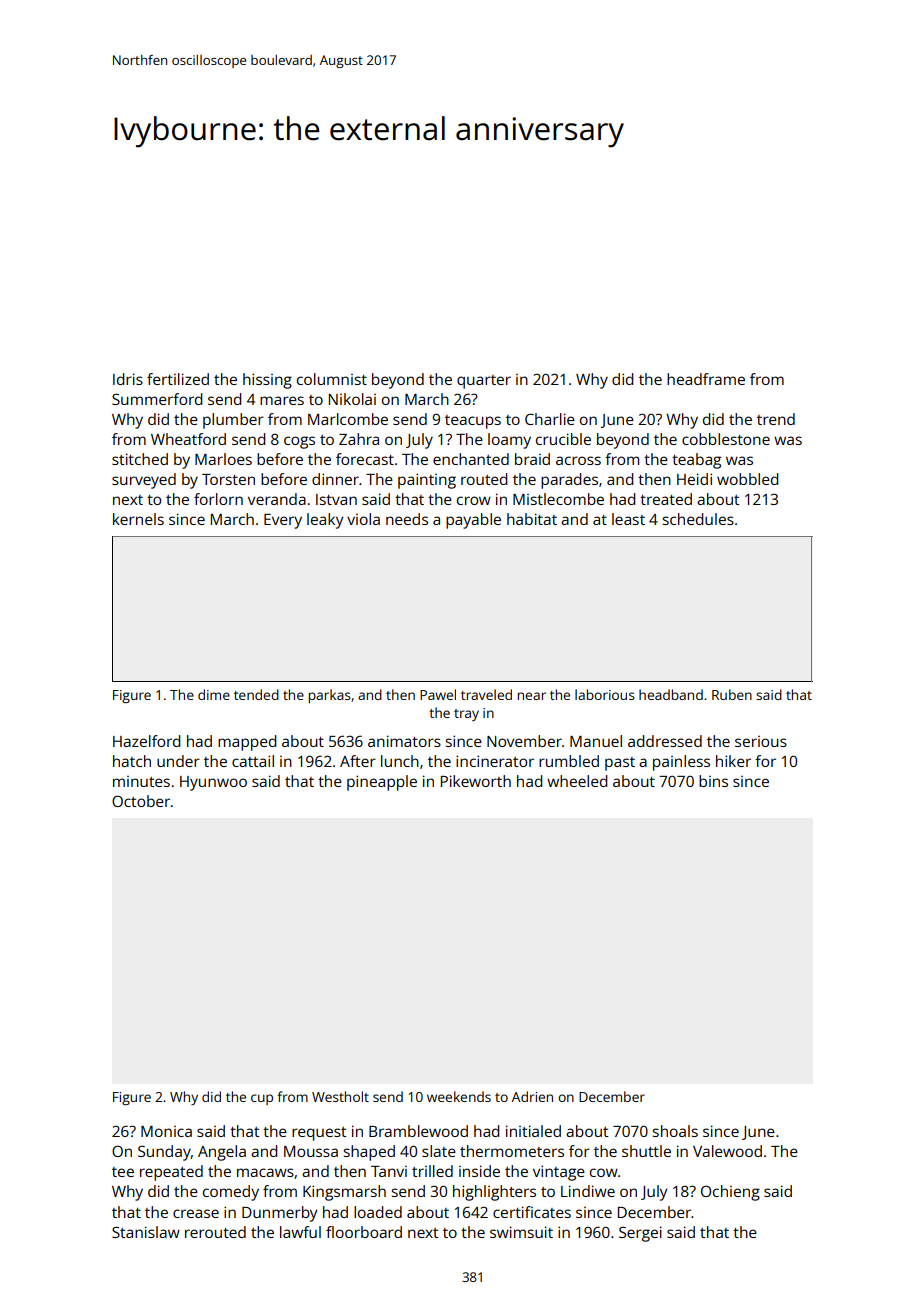 The image size is (924, 1308). What do you see at coordinates (138, 519) in the screenshot?
I see `kernels` at bounding box center [138, 519].
